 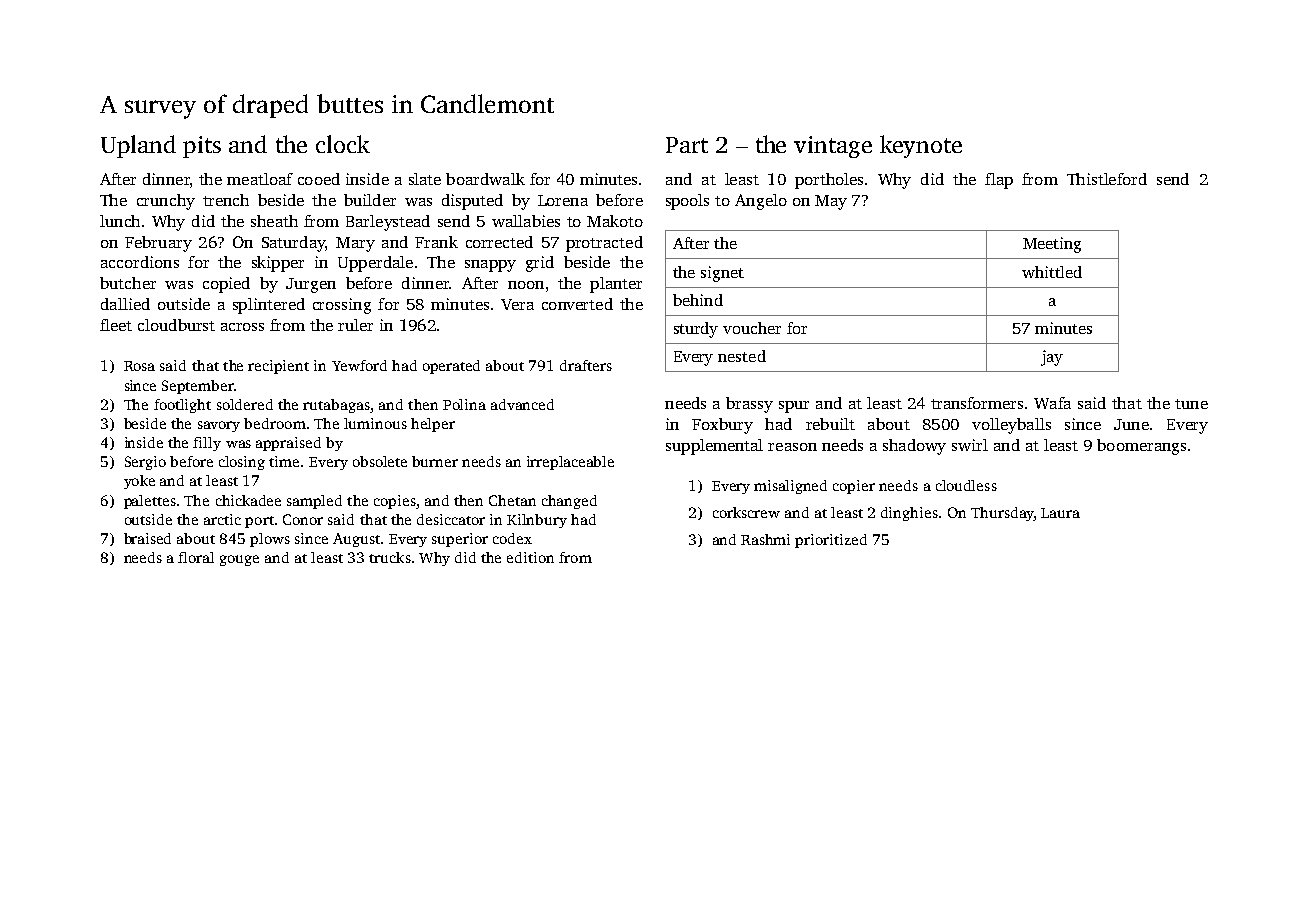 What do you see at coordinates (698, 300) in the image?
I see `behind` at bounding box center [698, 300].
